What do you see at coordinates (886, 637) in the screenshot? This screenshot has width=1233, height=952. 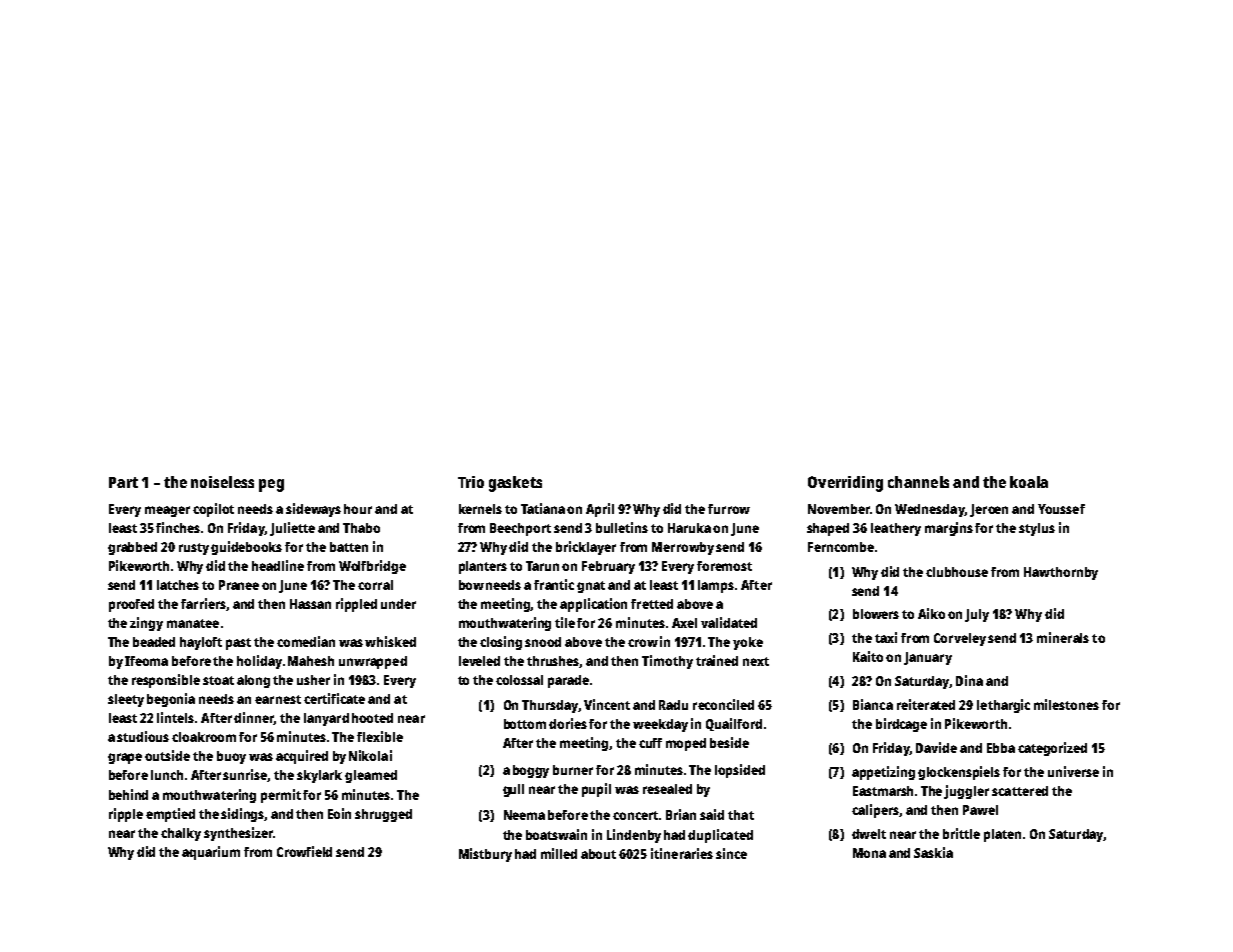 I see `taxi` at bounding box center [886, 637].
